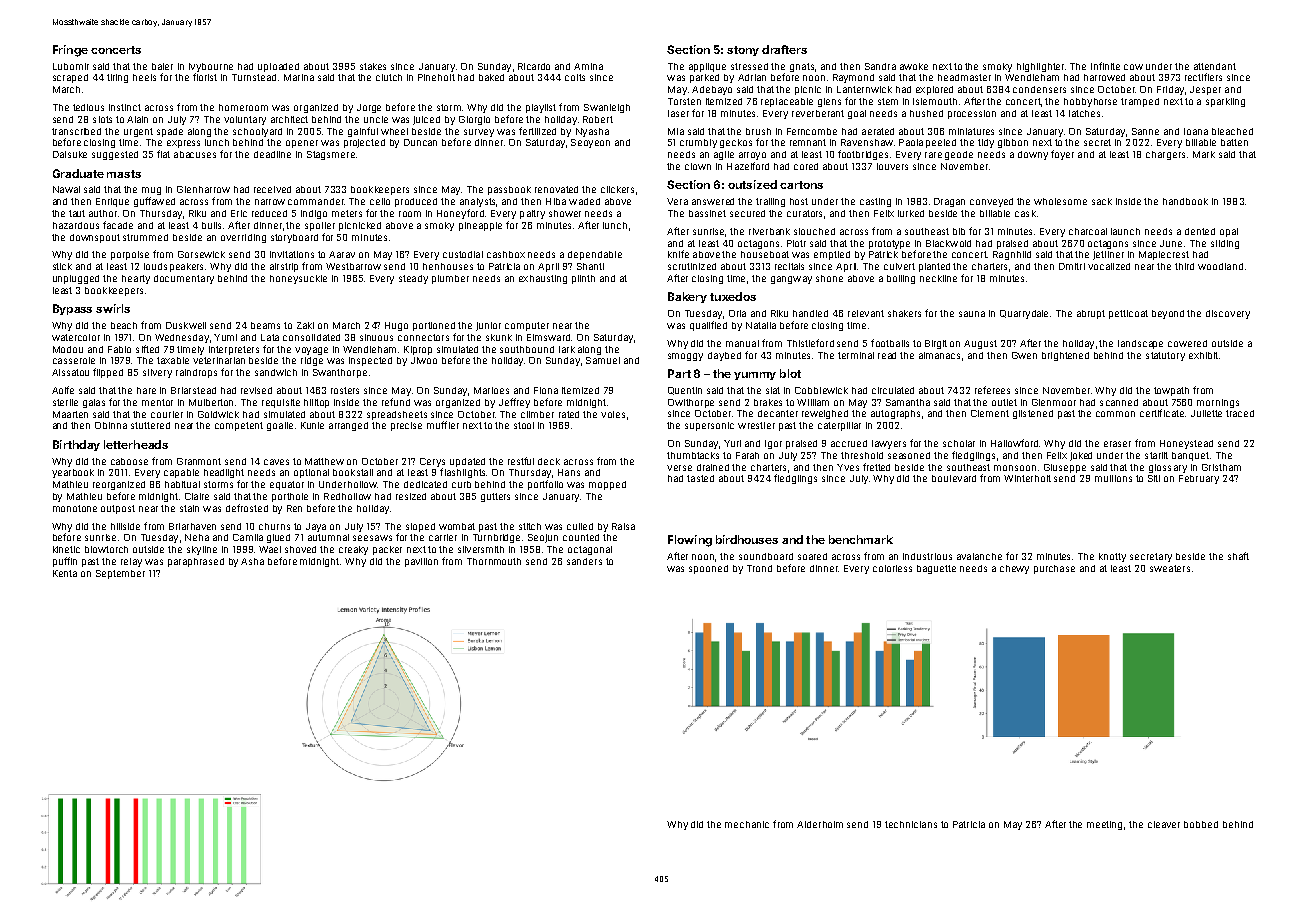  What do you see at coordinates (747, 824) in the screenshot?
I see `mechanic` at bounding box center [747, 824].
